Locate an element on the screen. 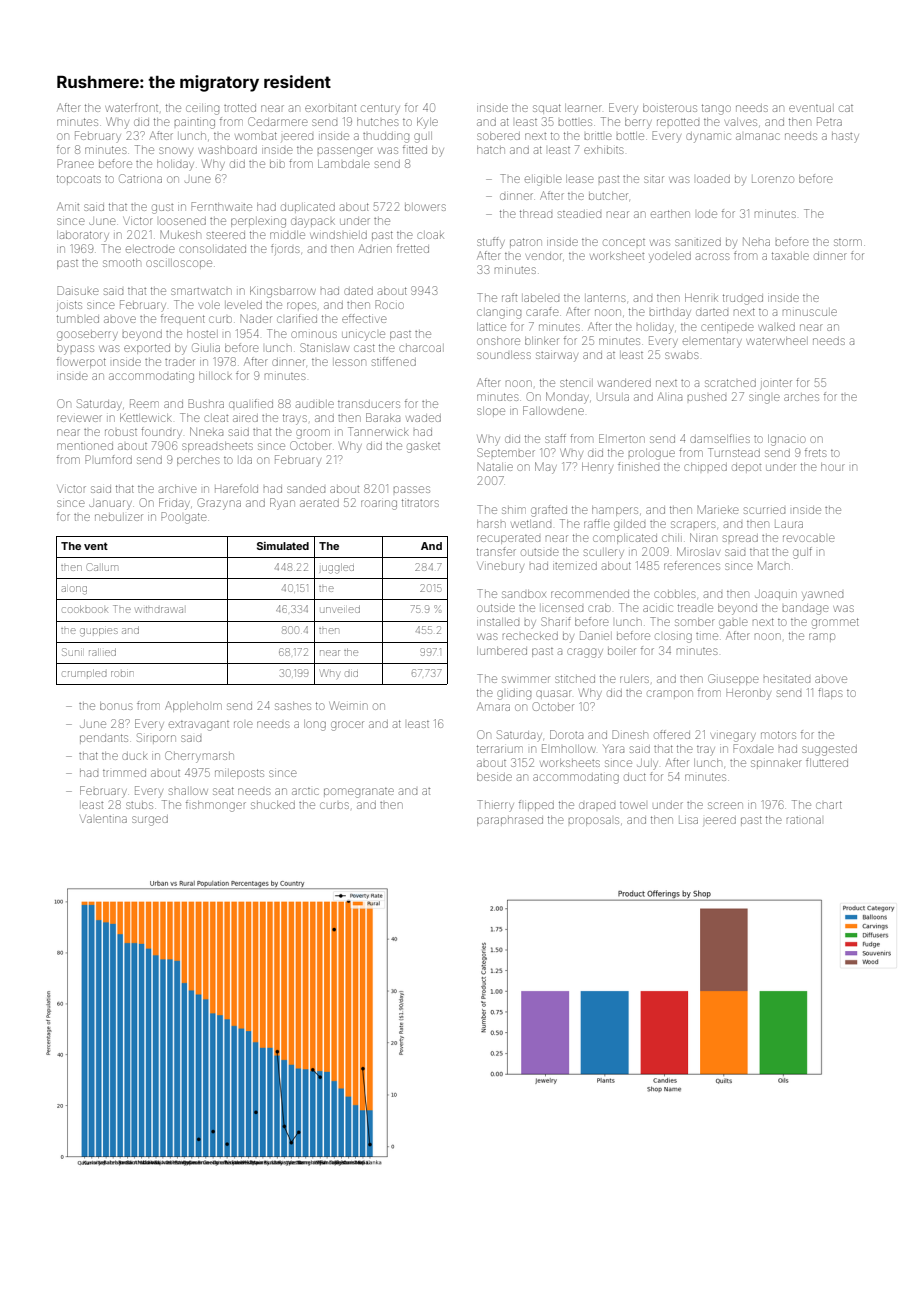  pushed is located at coordinates (707, 397).
